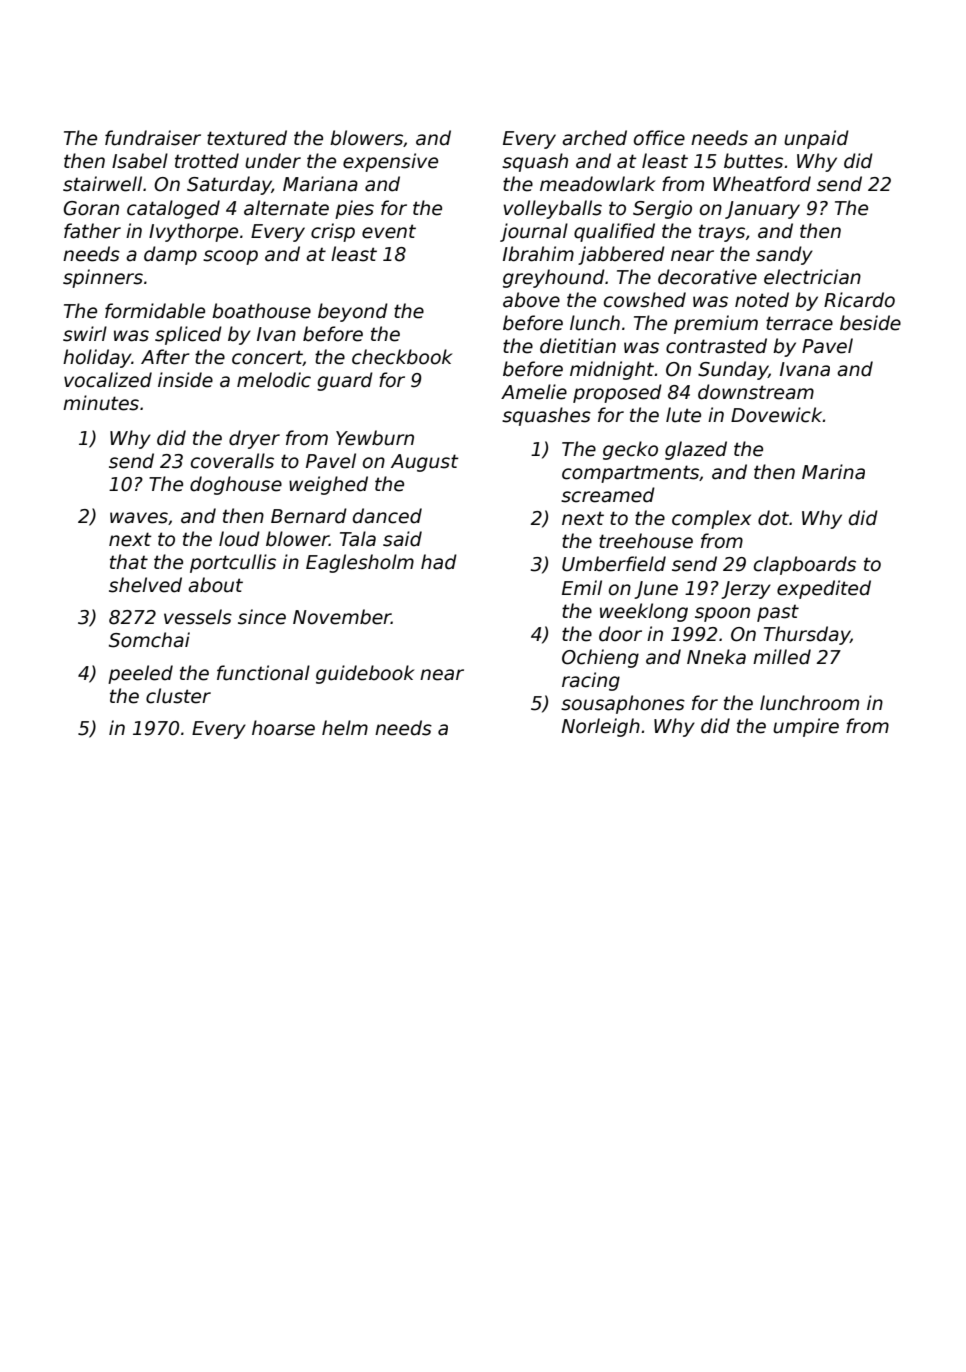 Image resolution: width=966 pixels, height=1372 pixels. I want to click on office, so click(659, 138).
